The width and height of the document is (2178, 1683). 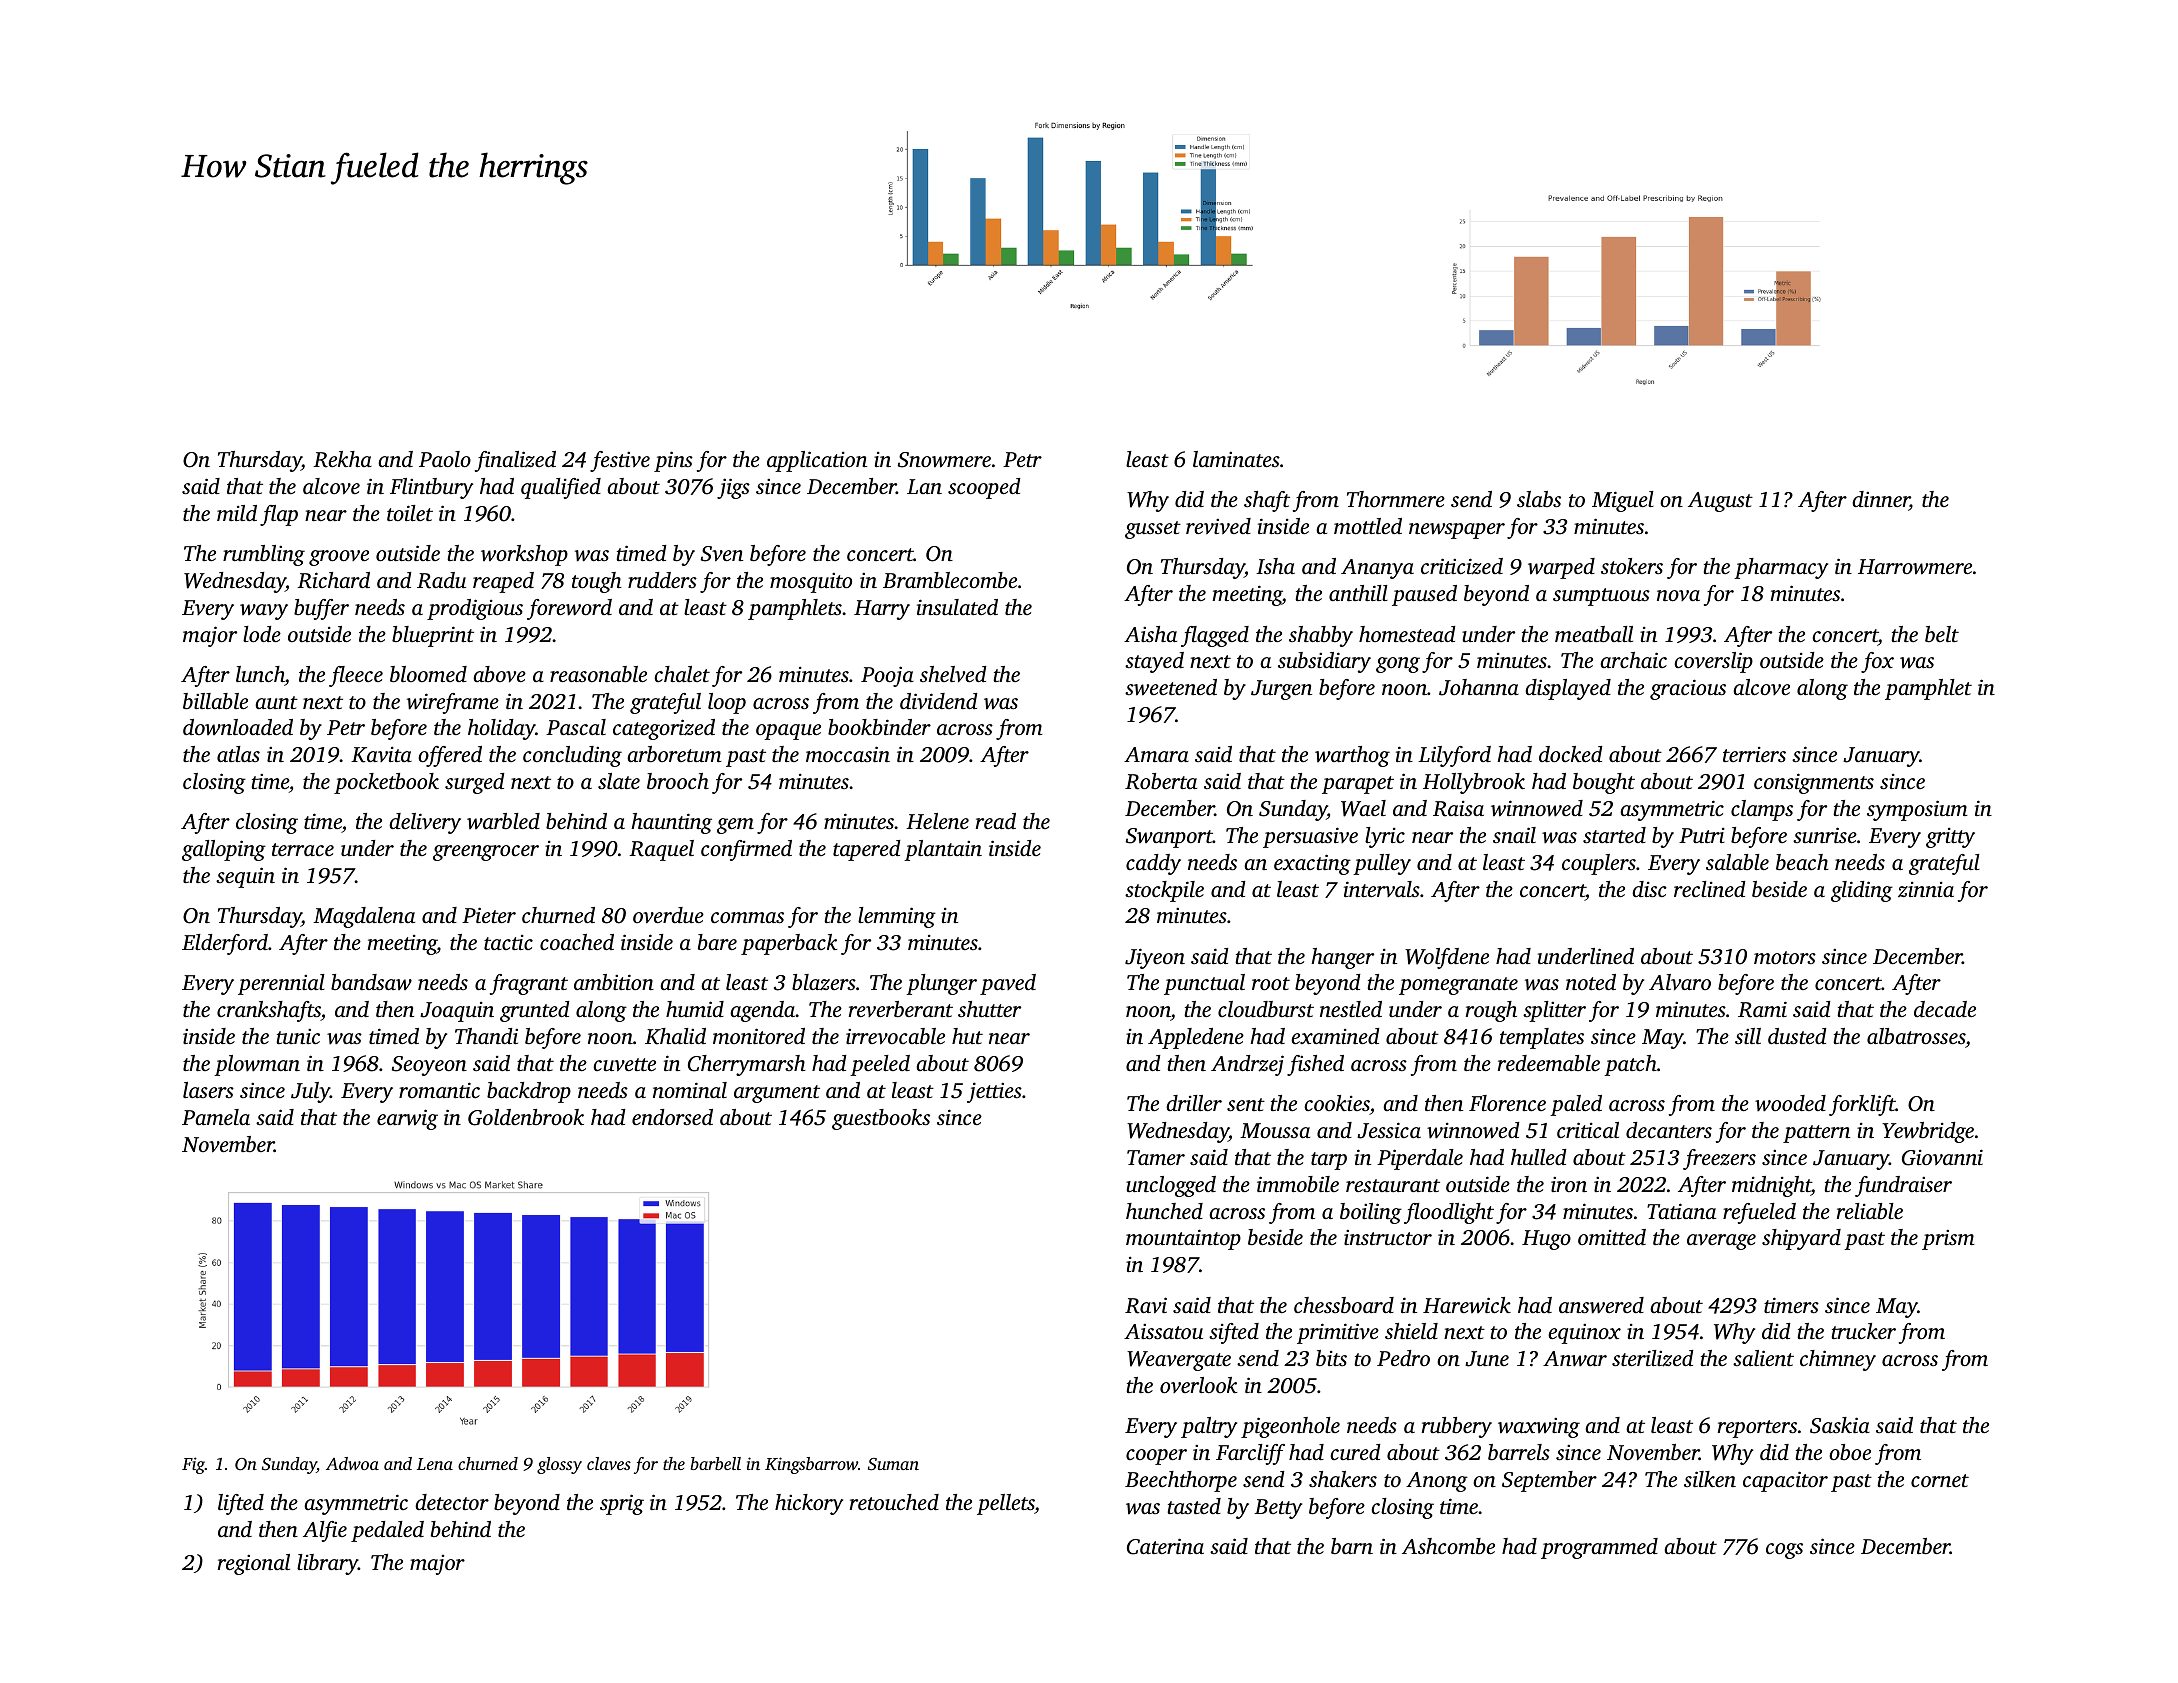 What do you see at coordinates (1352, 1546) in the document?
I see `barn` at bounding box center [1352, 1546].
